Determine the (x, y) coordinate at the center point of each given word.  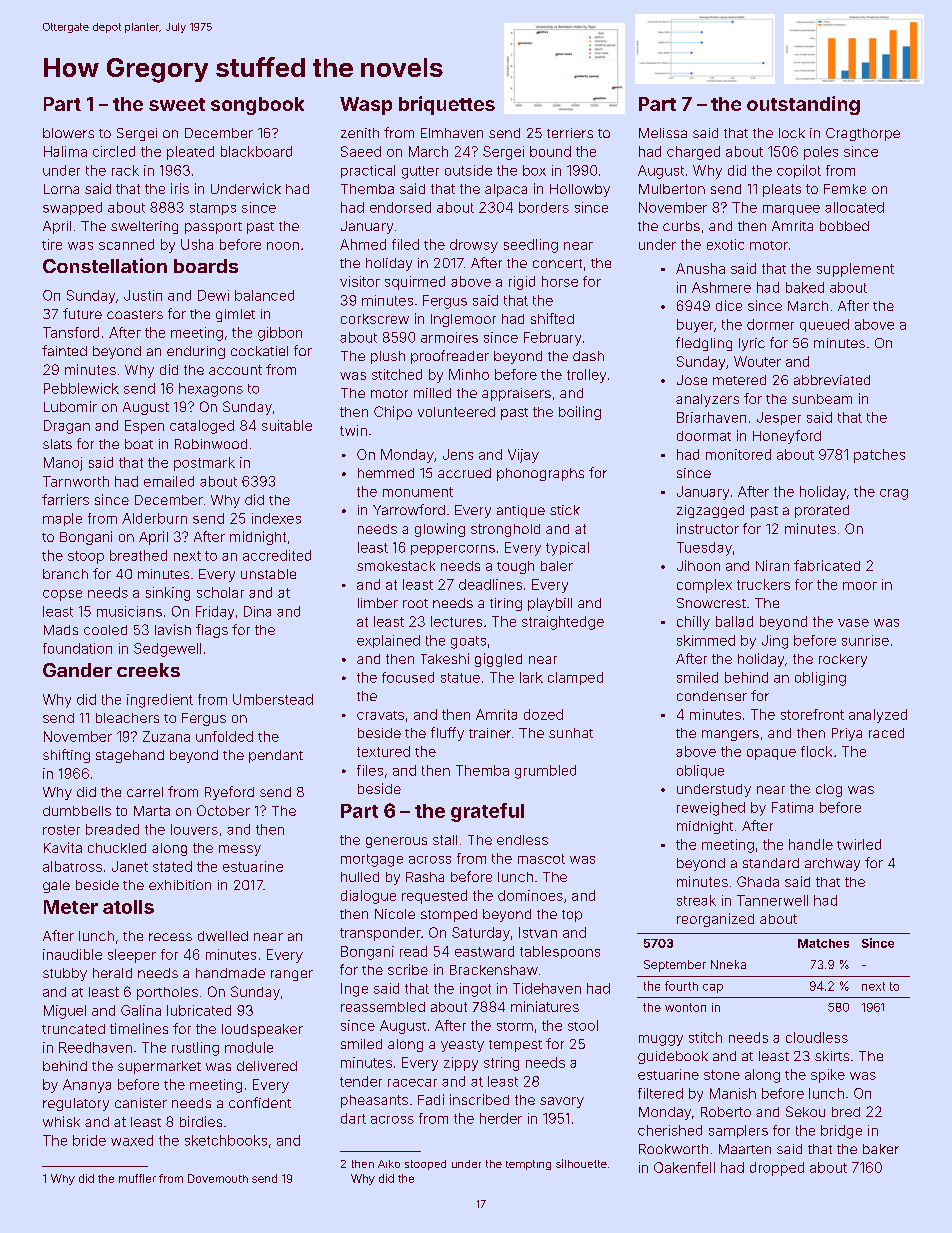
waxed (132, 1140)
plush (388, 357)
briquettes (447, 105)
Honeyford (787, 437)
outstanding (803, 105)
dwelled (223, 936)
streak (696, 900)
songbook (257, 106)
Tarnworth (76, 481)
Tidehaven (547, 988)
